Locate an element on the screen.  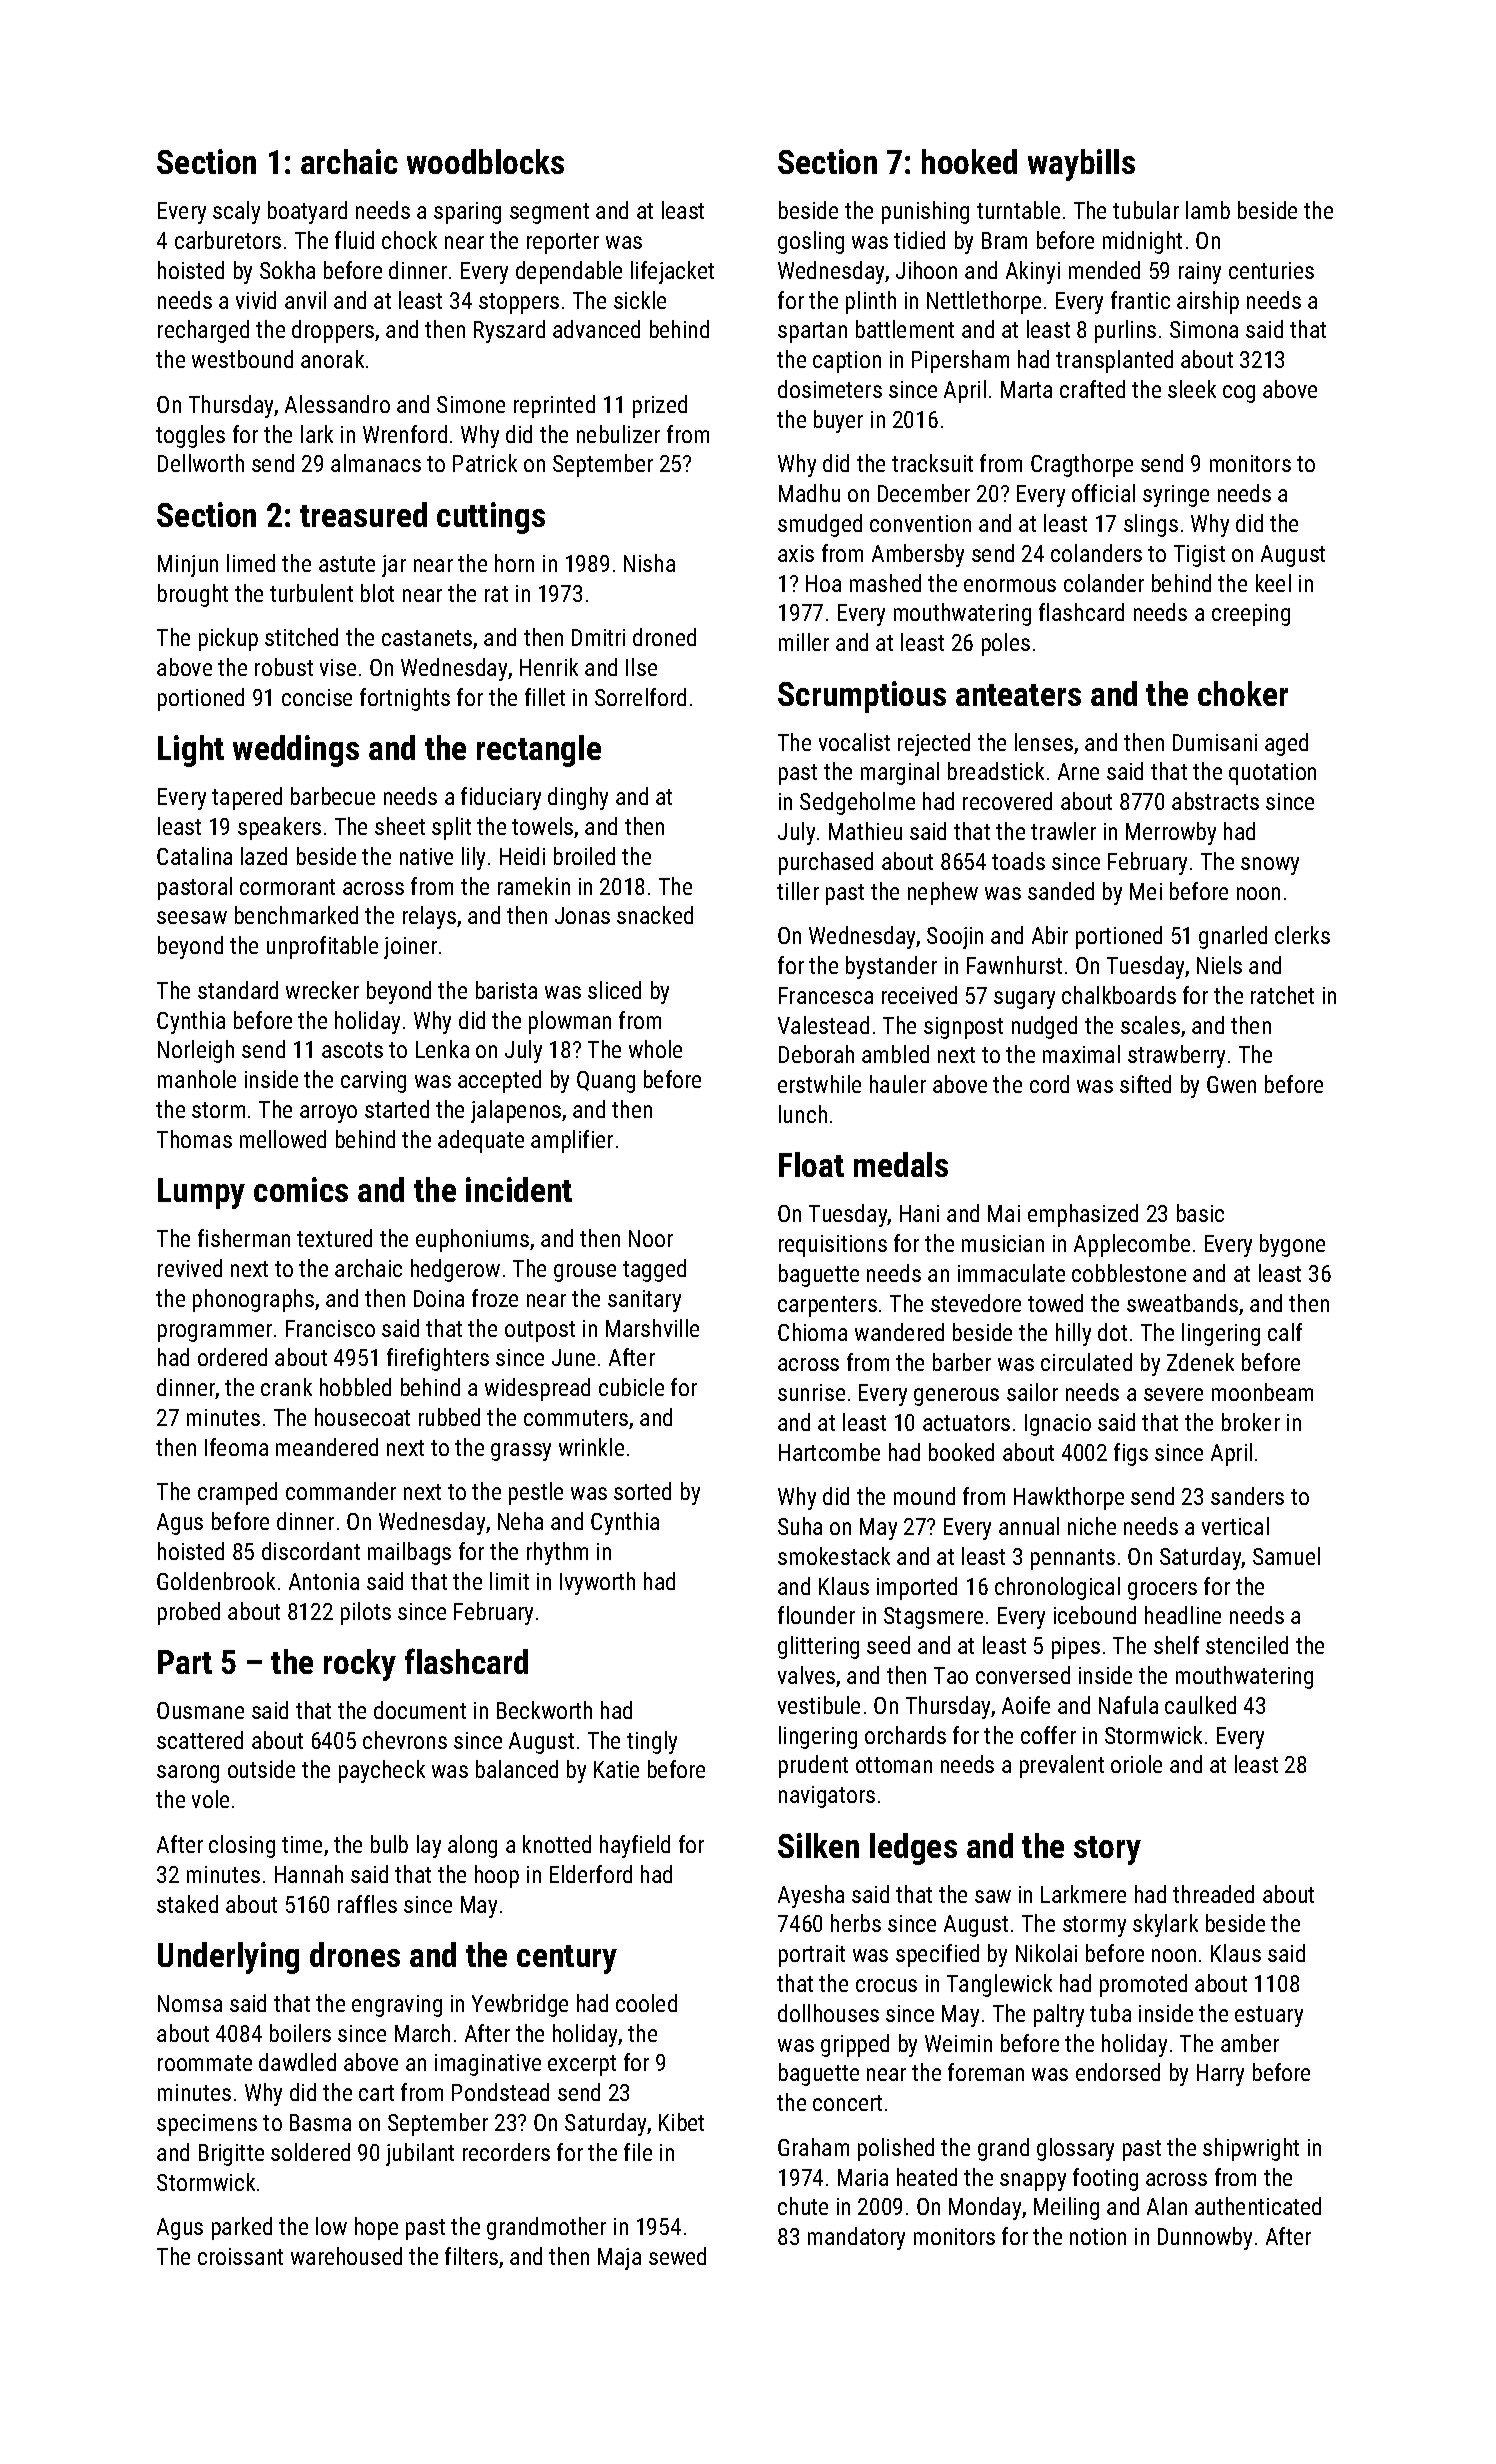
scaly is located at coordinates (236, 212).
